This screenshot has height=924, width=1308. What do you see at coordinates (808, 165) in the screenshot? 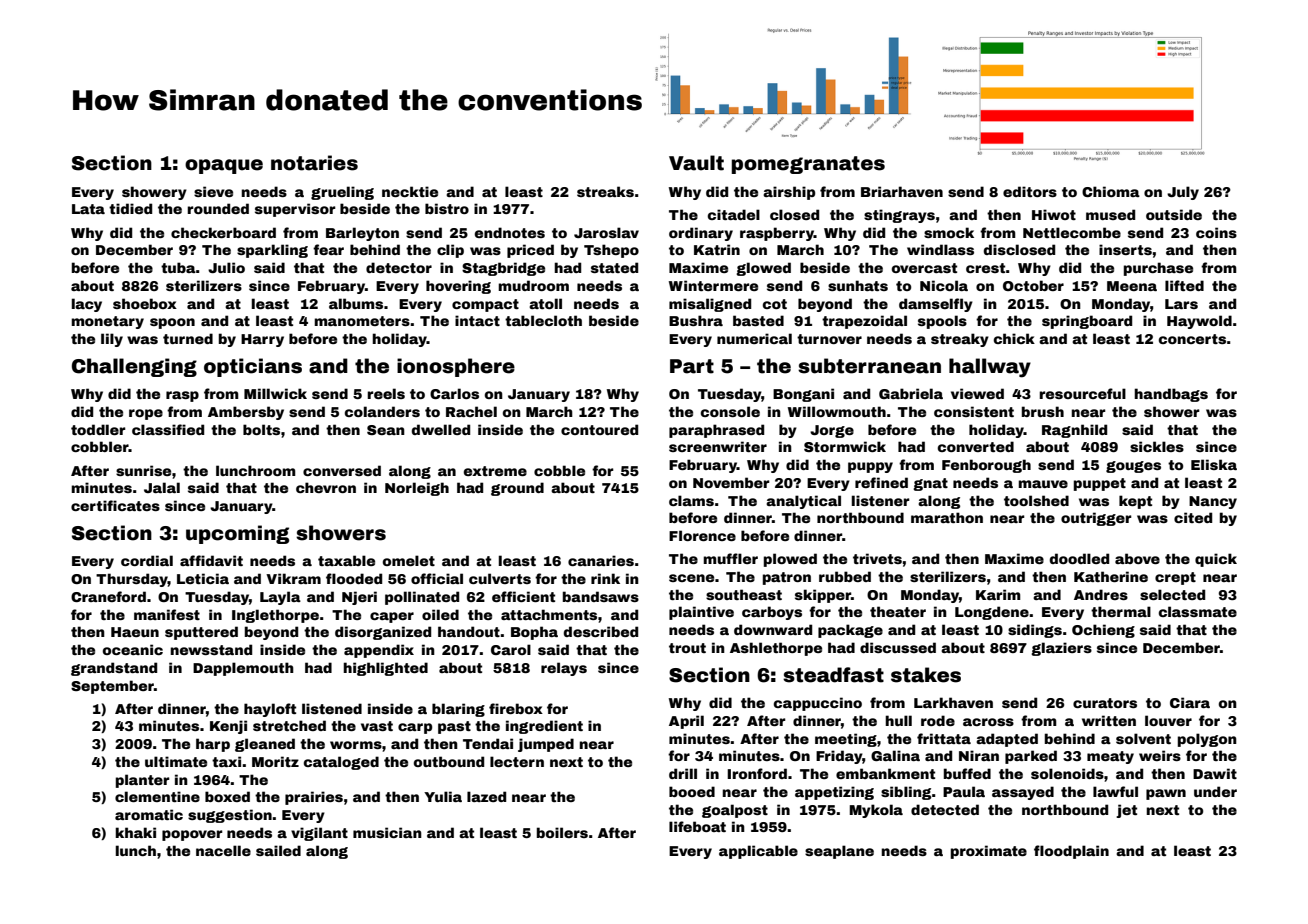
I see `pomegranates` at bounding box center [808, 165].
